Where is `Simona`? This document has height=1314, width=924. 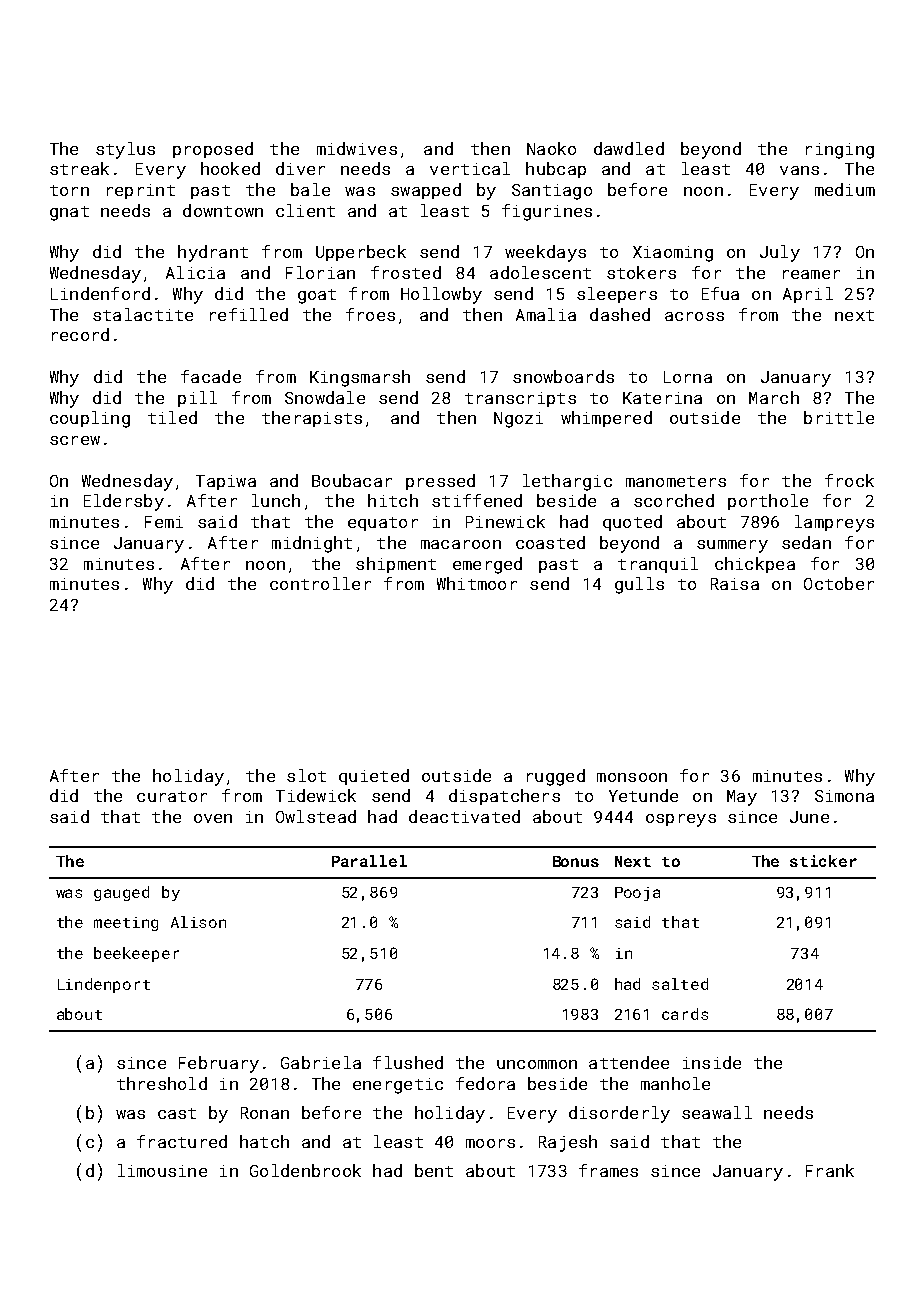
Simona is located at coordinates (844, 796).
